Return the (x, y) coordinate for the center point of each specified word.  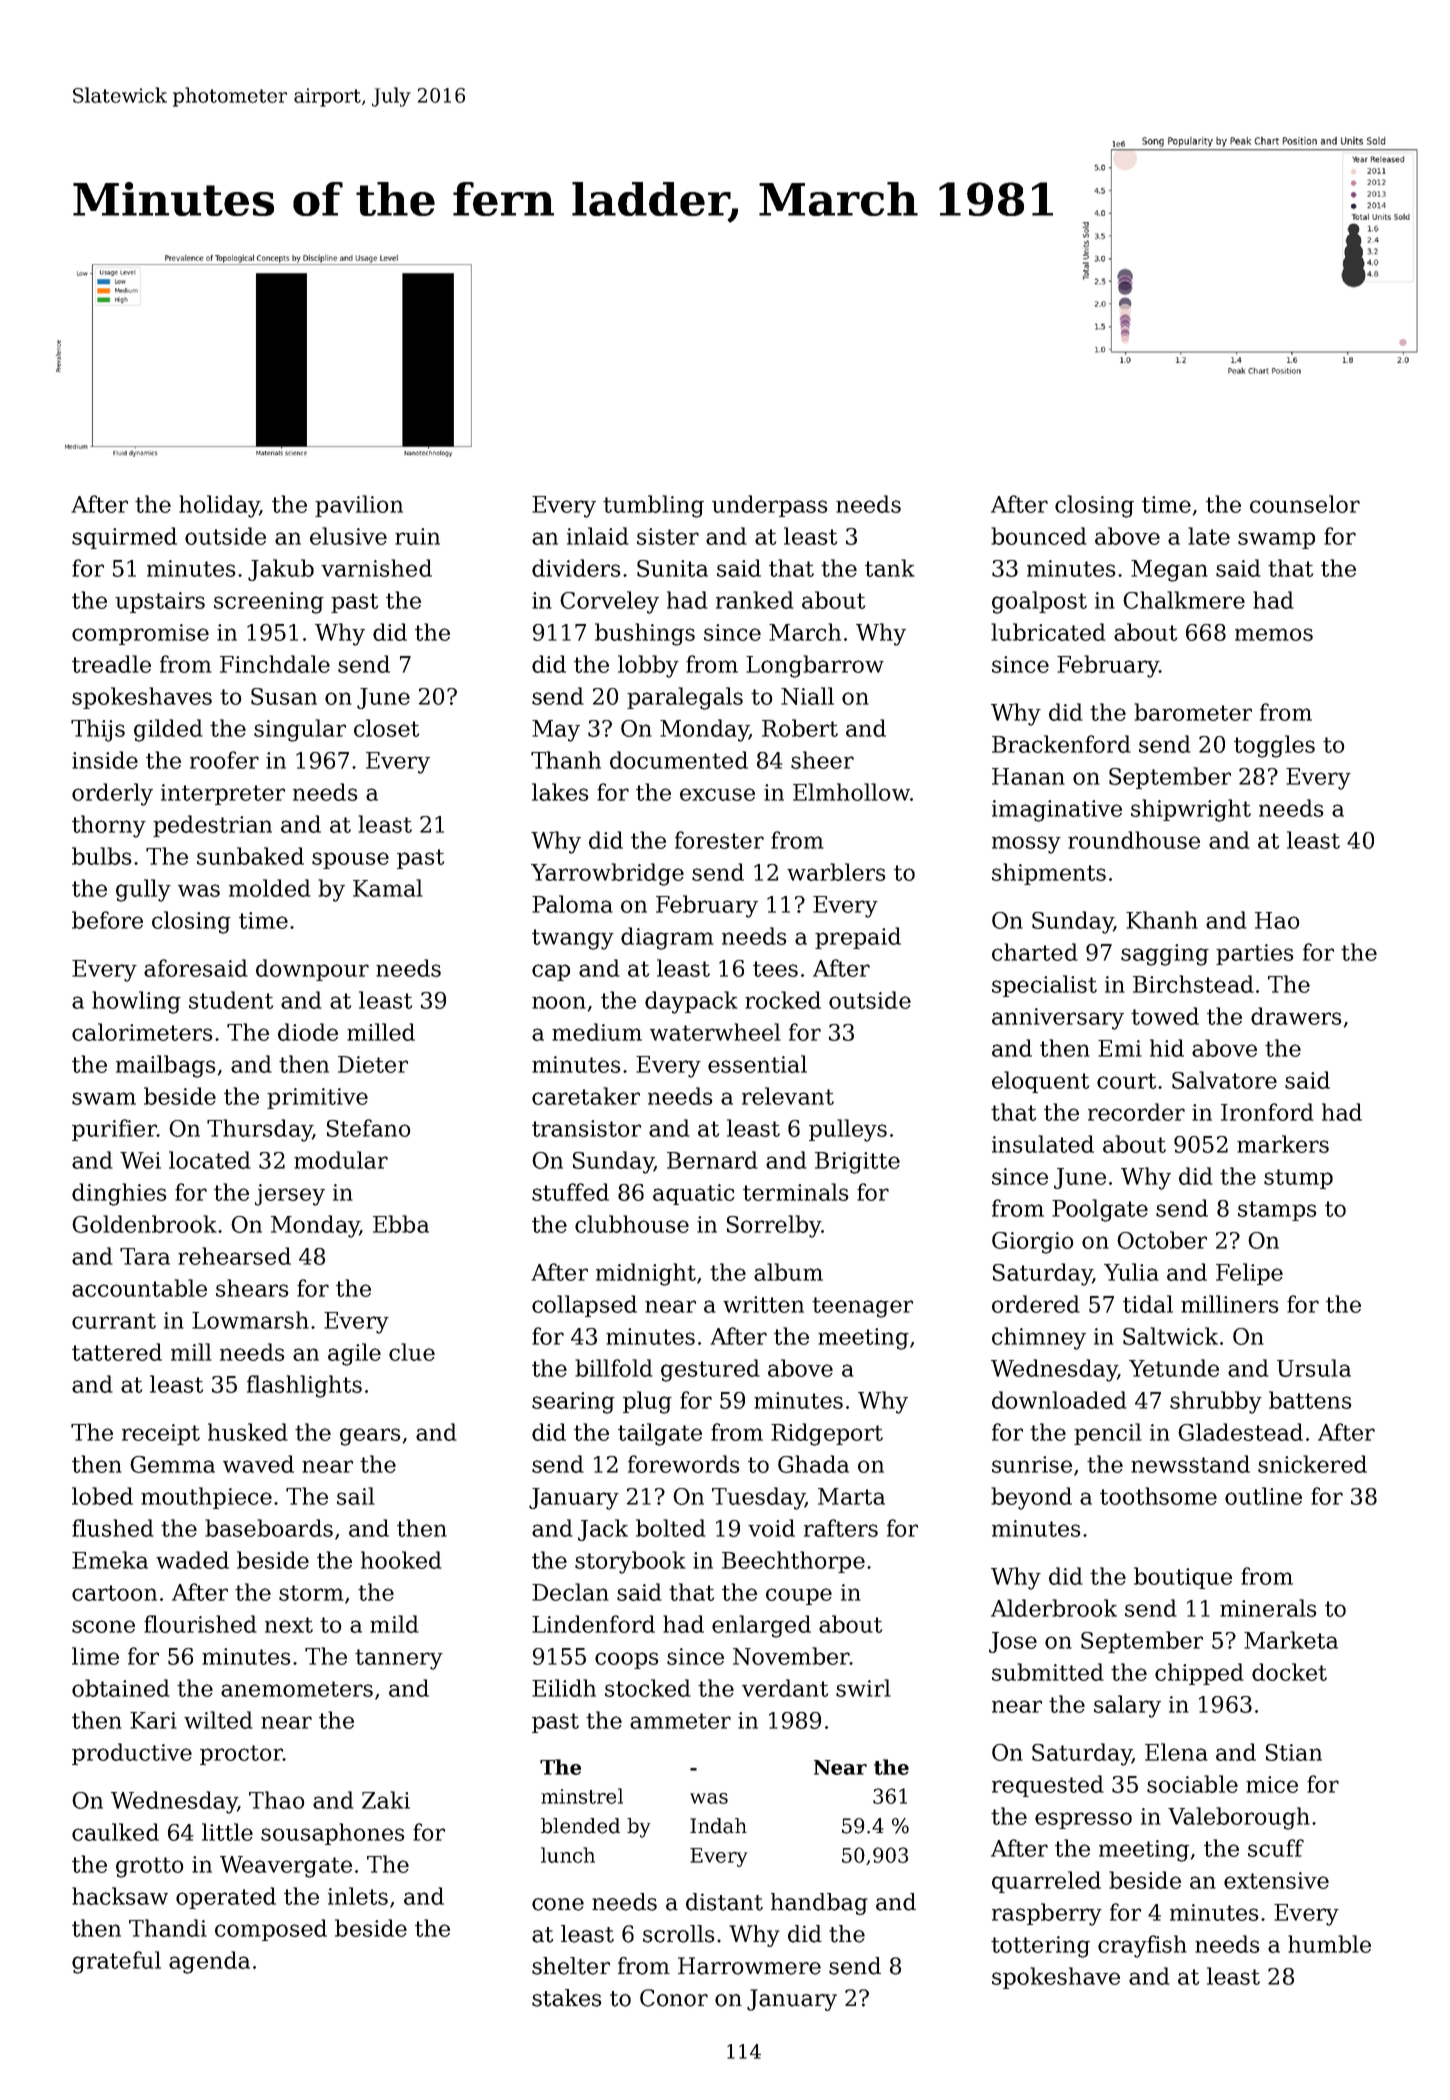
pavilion (359, 506)
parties (1255, 954)
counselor (1305, 504)
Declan (570, 1592)
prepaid (858, 938)
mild (394, 1624)
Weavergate (286, 1867)
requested (1048, 1786)
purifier (114, 1130)
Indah (718, 1826)
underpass (770, 506)
